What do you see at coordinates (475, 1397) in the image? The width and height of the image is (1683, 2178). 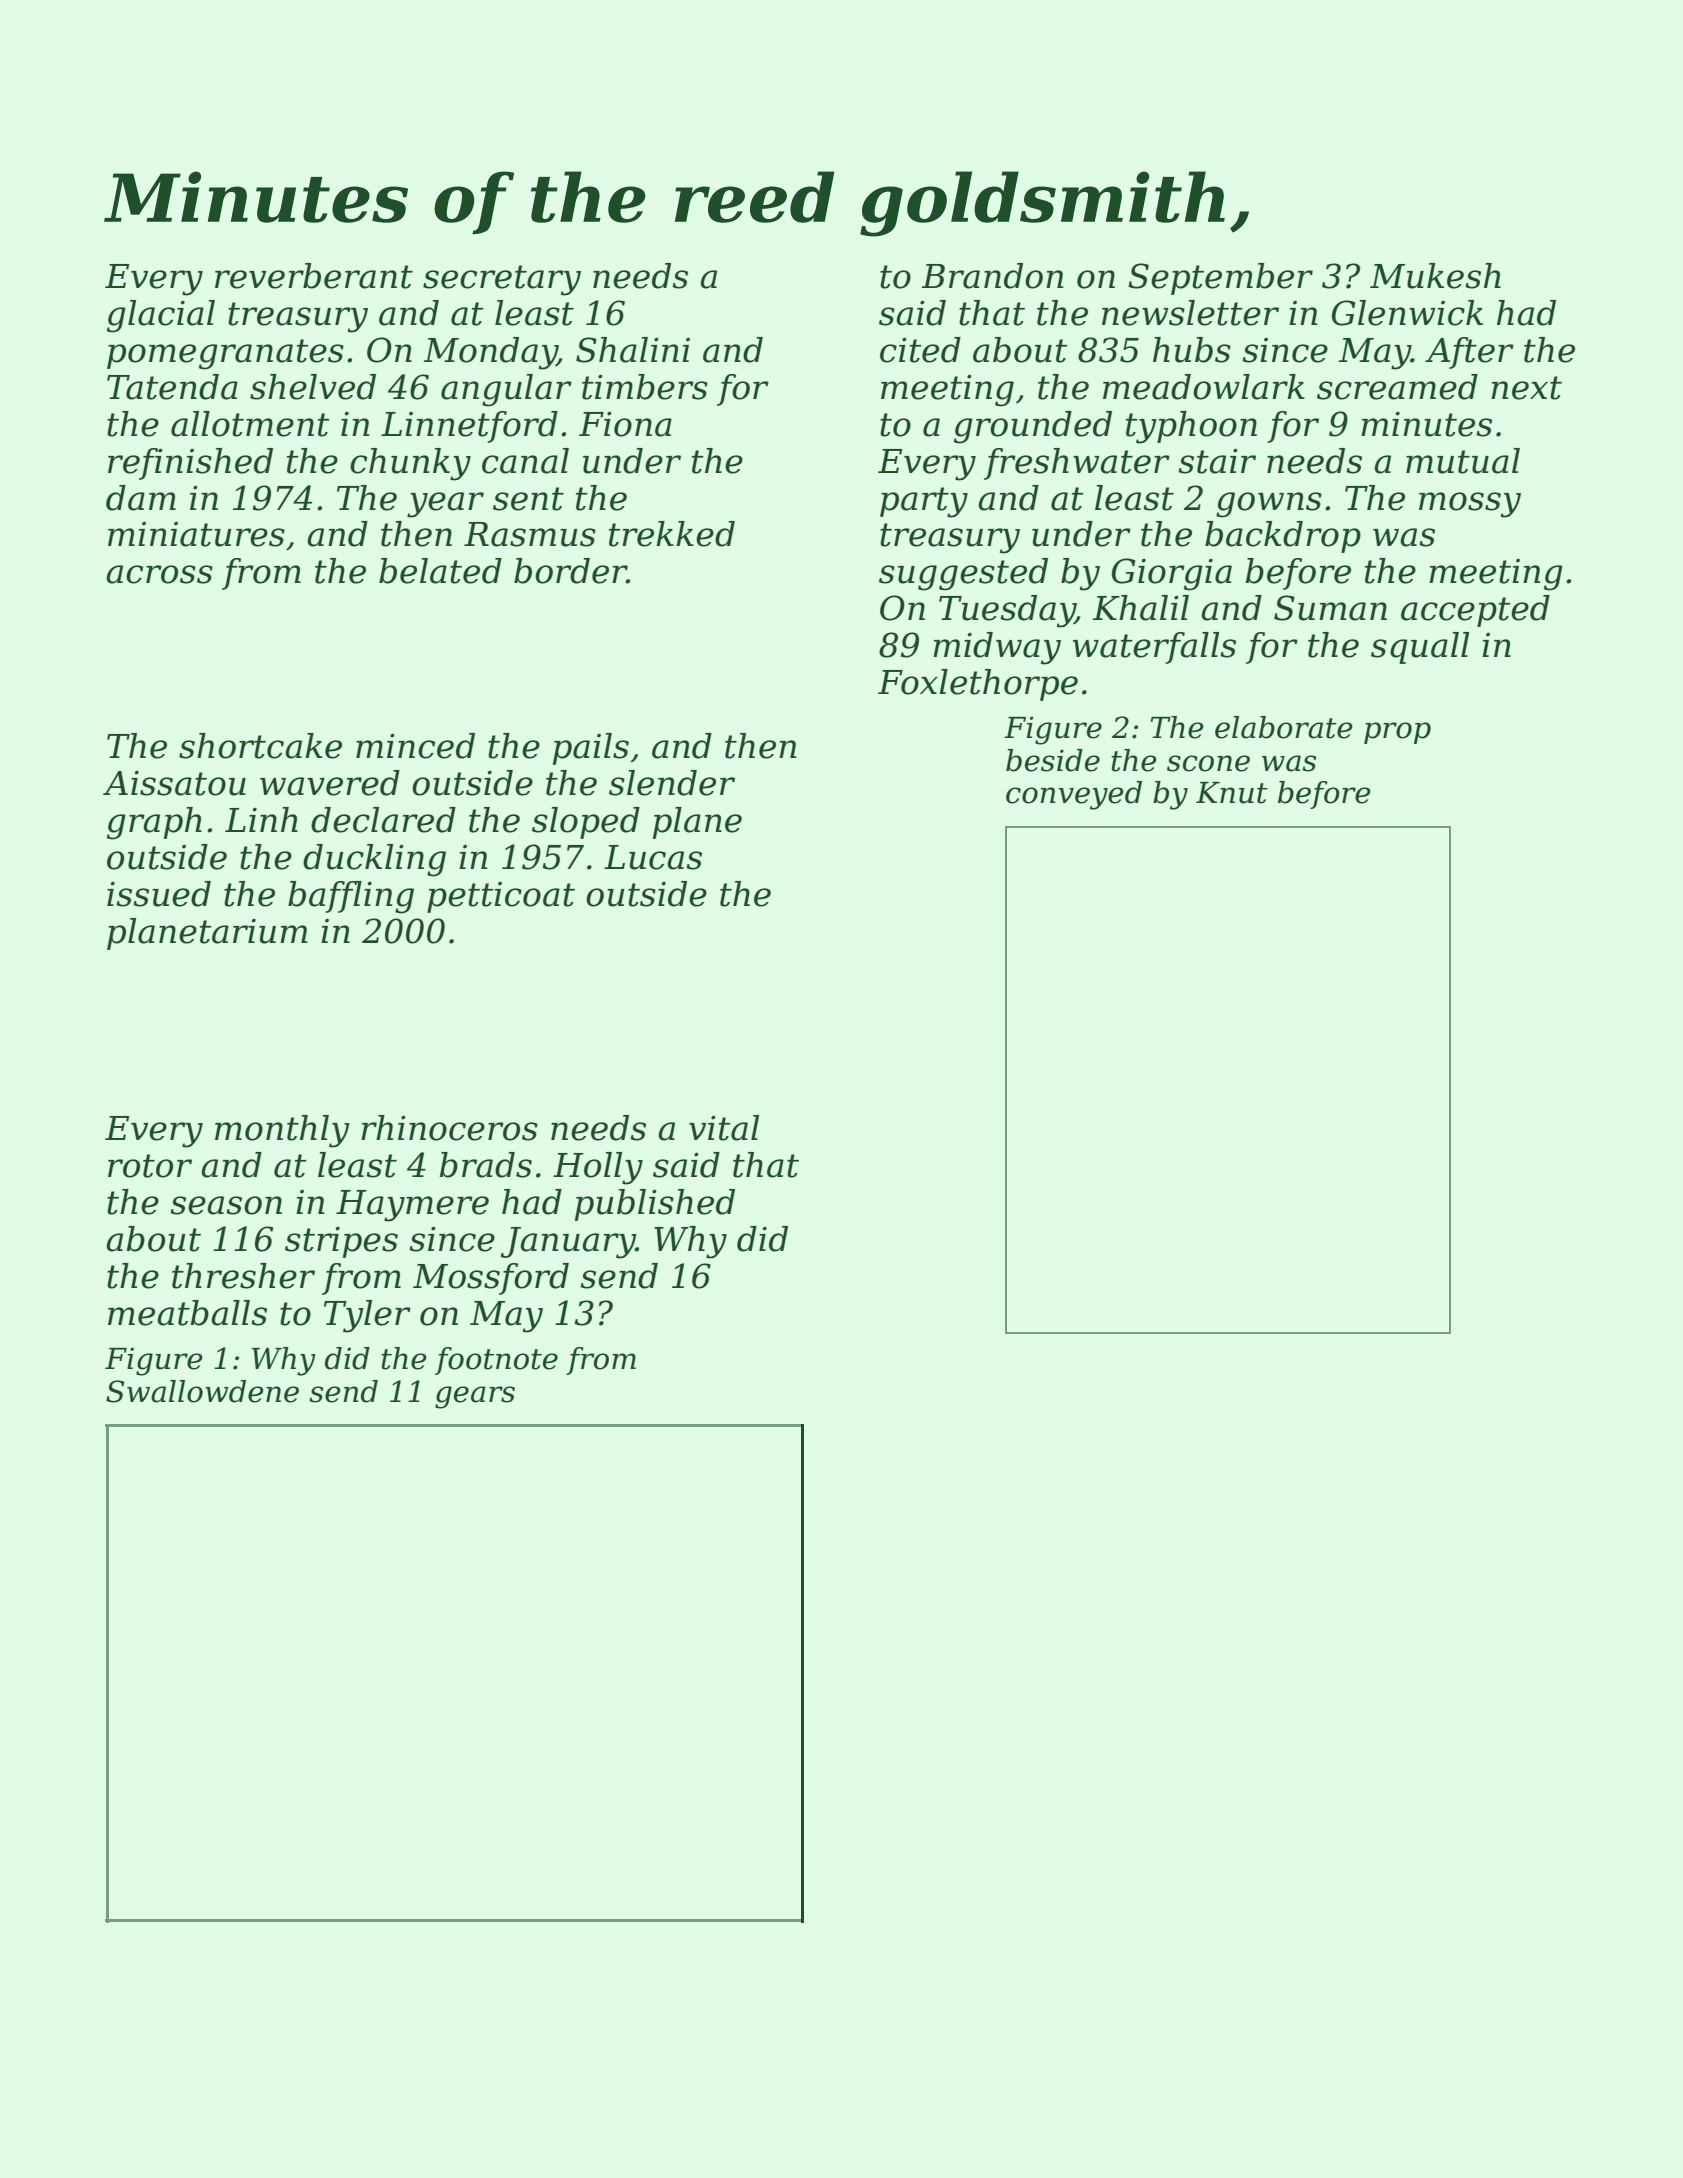 I see `gears` at bounding box center [475, 1397].
